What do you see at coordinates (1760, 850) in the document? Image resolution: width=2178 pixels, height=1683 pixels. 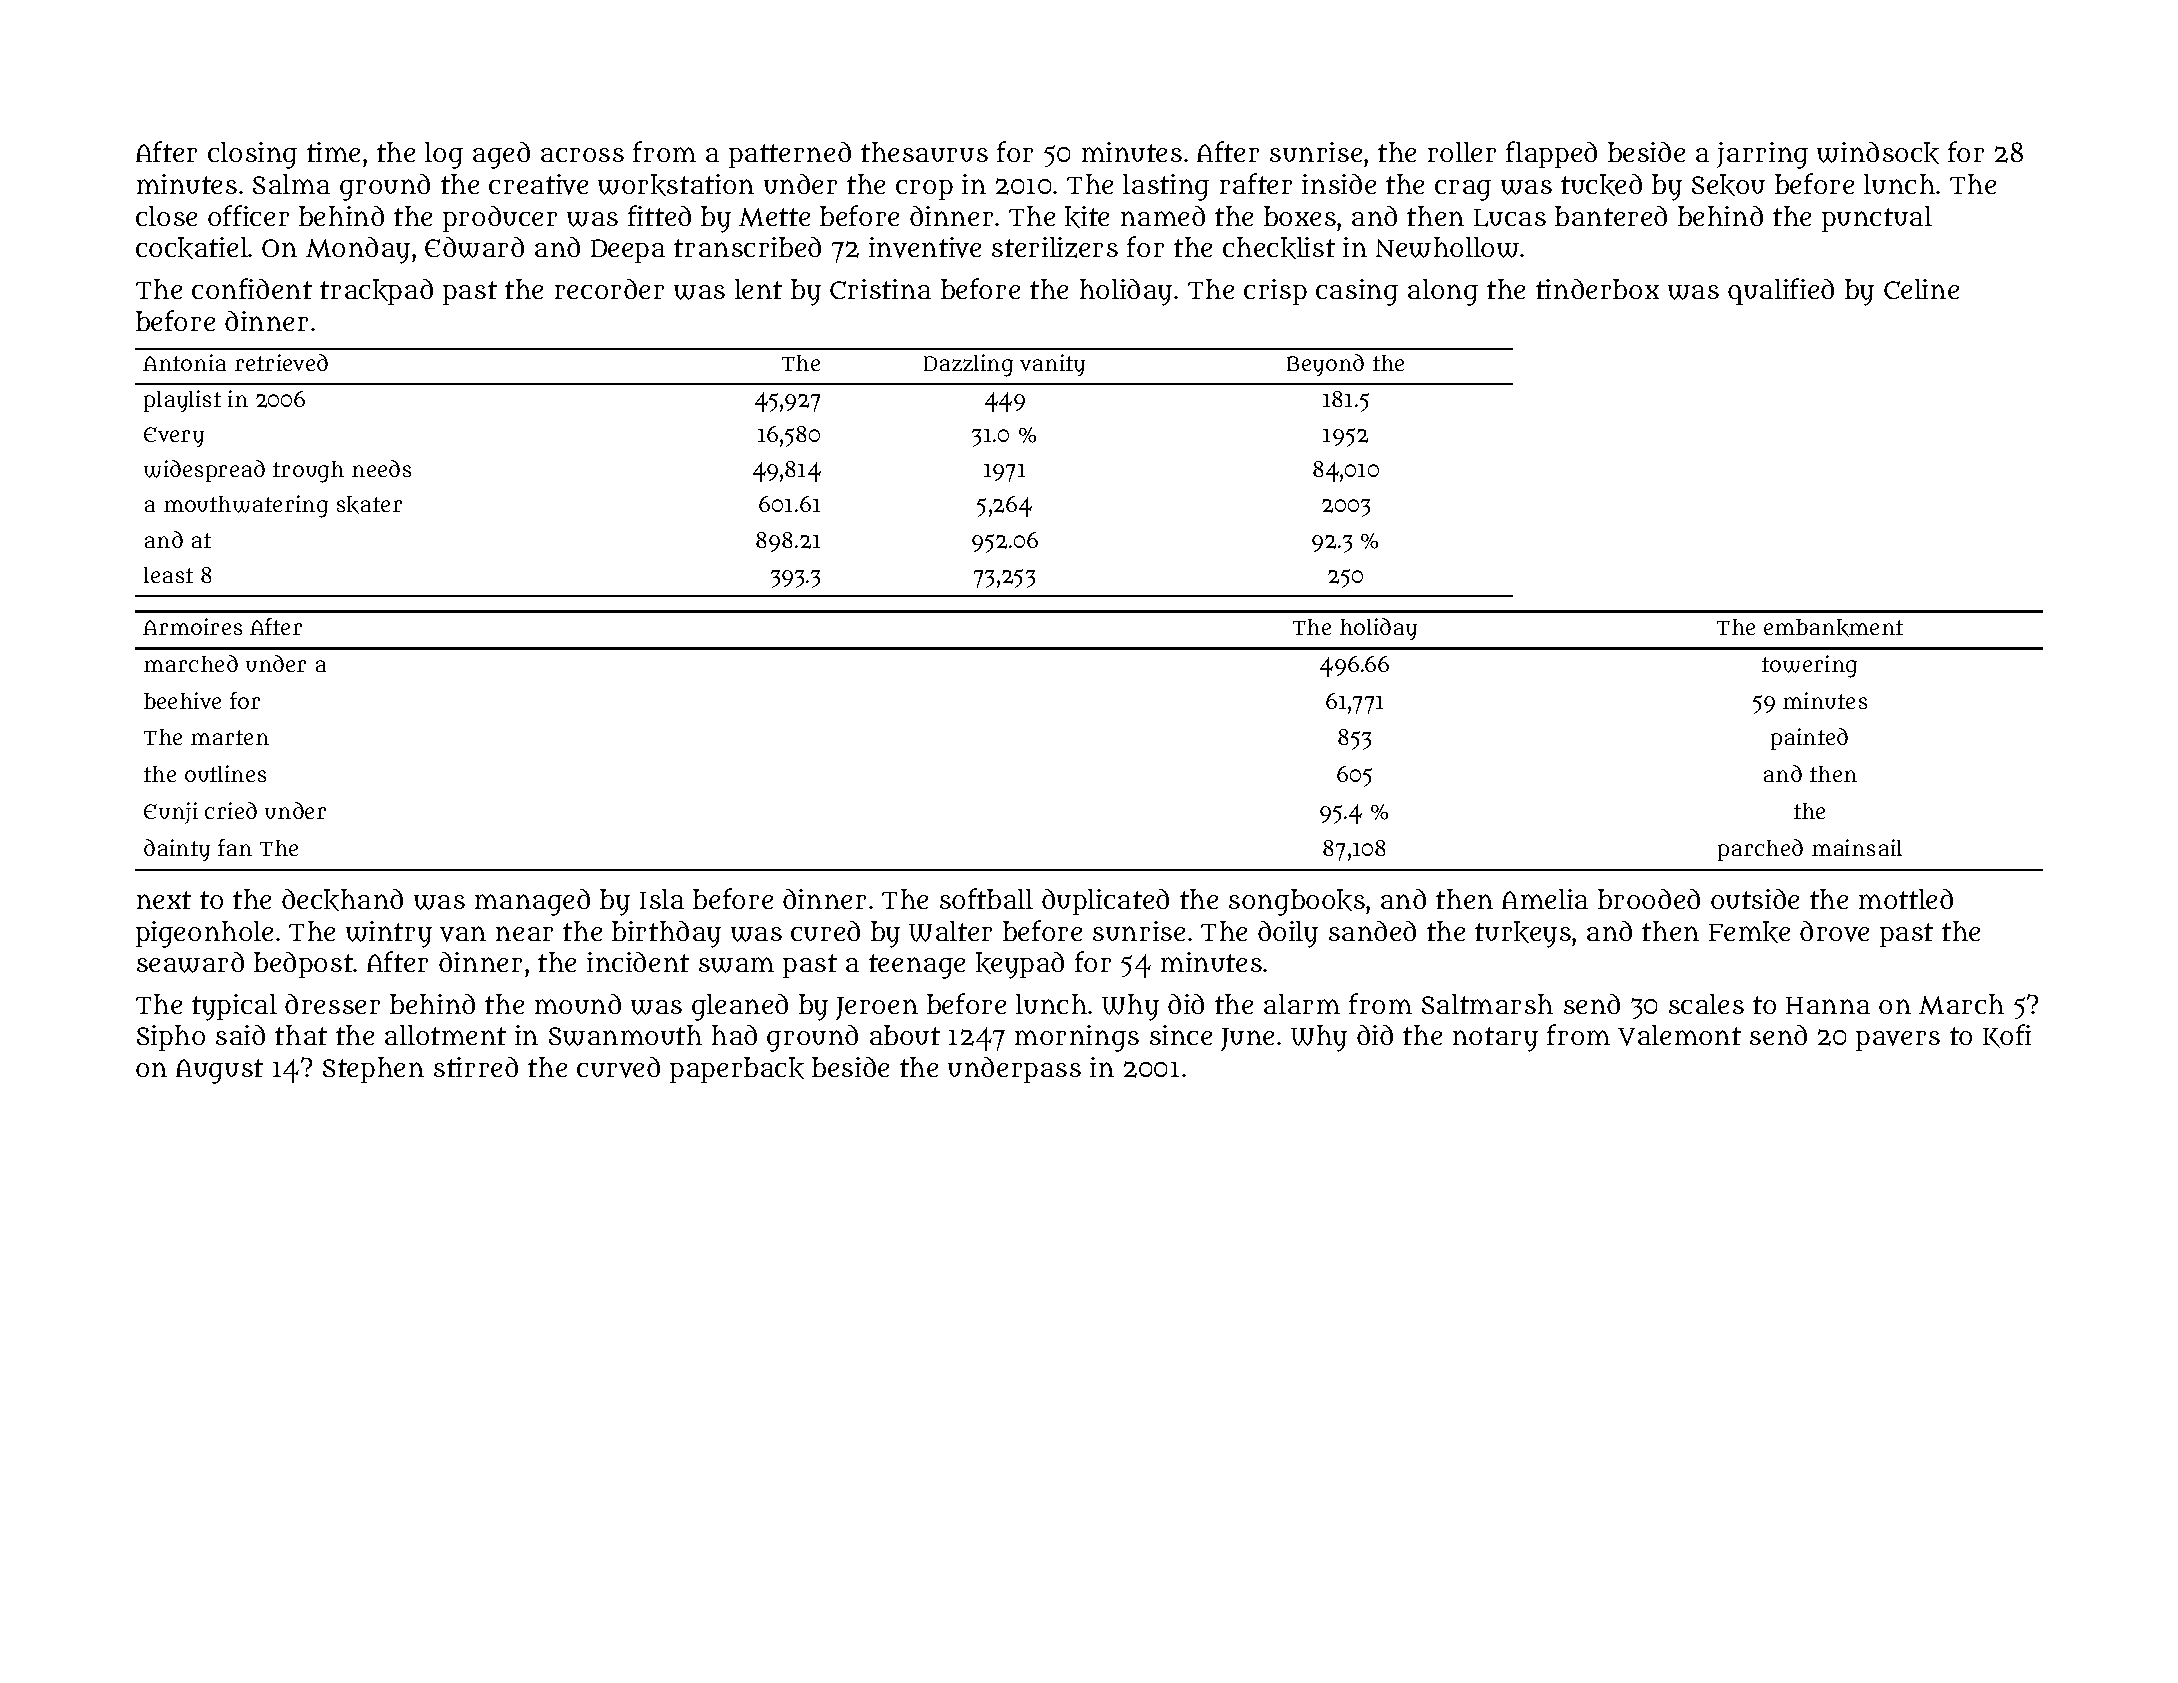 I see `parched` at bounding box center [1760, 850].
